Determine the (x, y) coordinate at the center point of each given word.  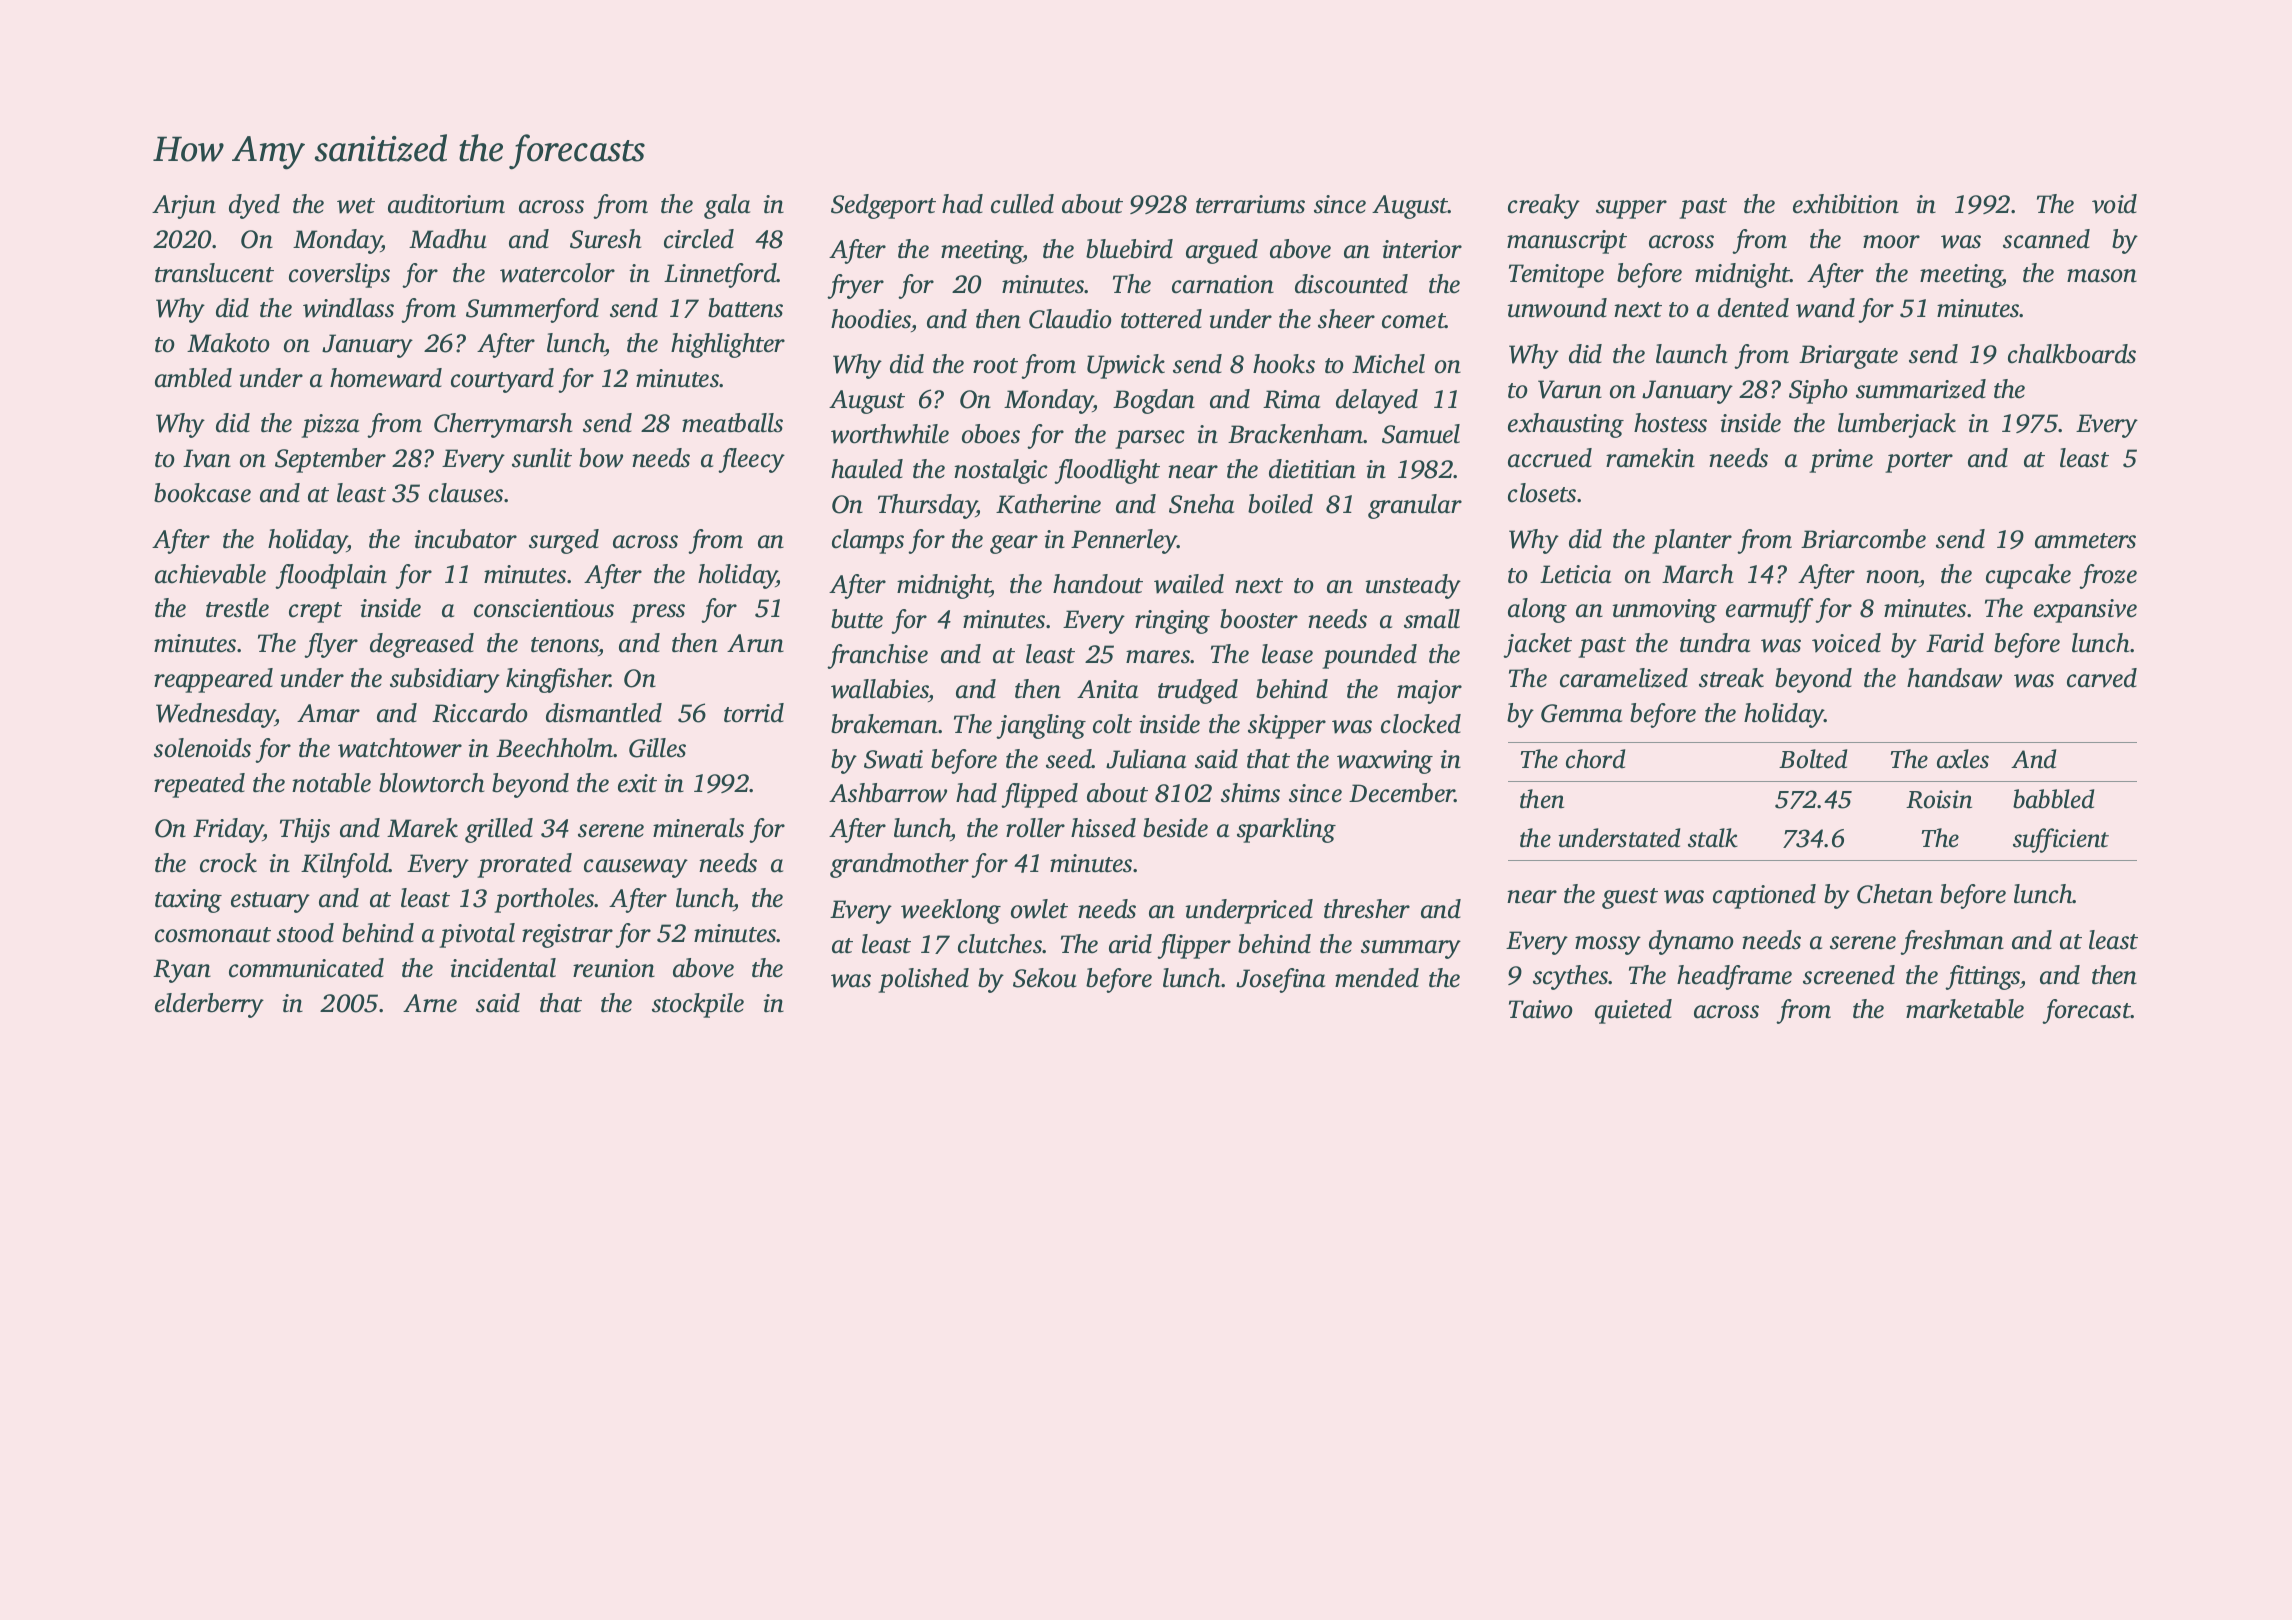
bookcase (202, 493)
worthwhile (890, 434)
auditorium (446, 204)
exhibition (1846, 204)
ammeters (2085, 541)
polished (923, 980)
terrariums (1250, 204)
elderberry (209, 1005)
